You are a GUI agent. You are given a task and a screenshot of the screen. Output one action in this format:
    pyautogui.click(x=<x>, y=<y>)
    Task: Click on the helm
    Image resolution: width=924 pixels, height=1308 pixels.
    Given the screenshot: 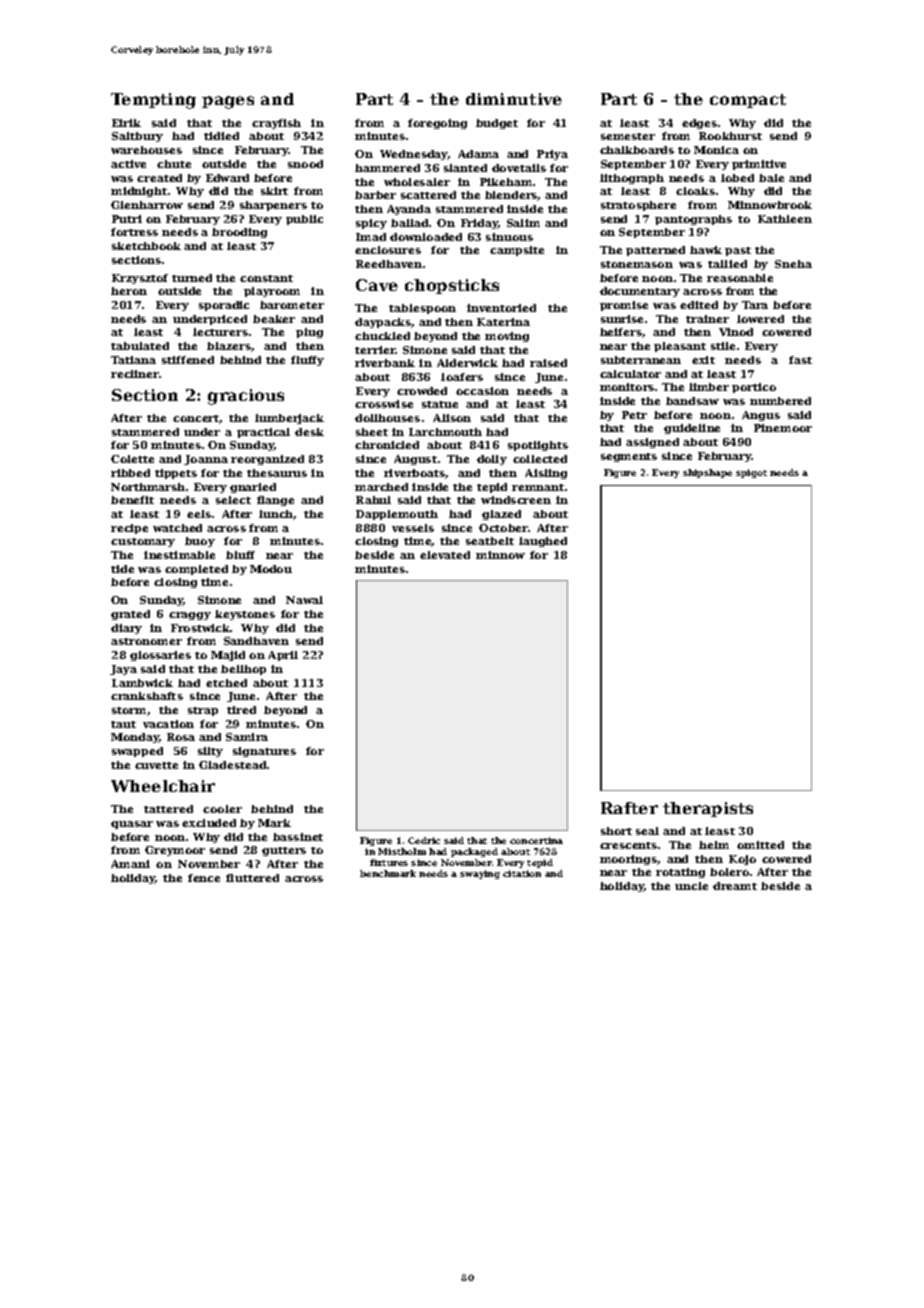 What is the action you would take?
    pyautogui.click(x=714, y=845)
